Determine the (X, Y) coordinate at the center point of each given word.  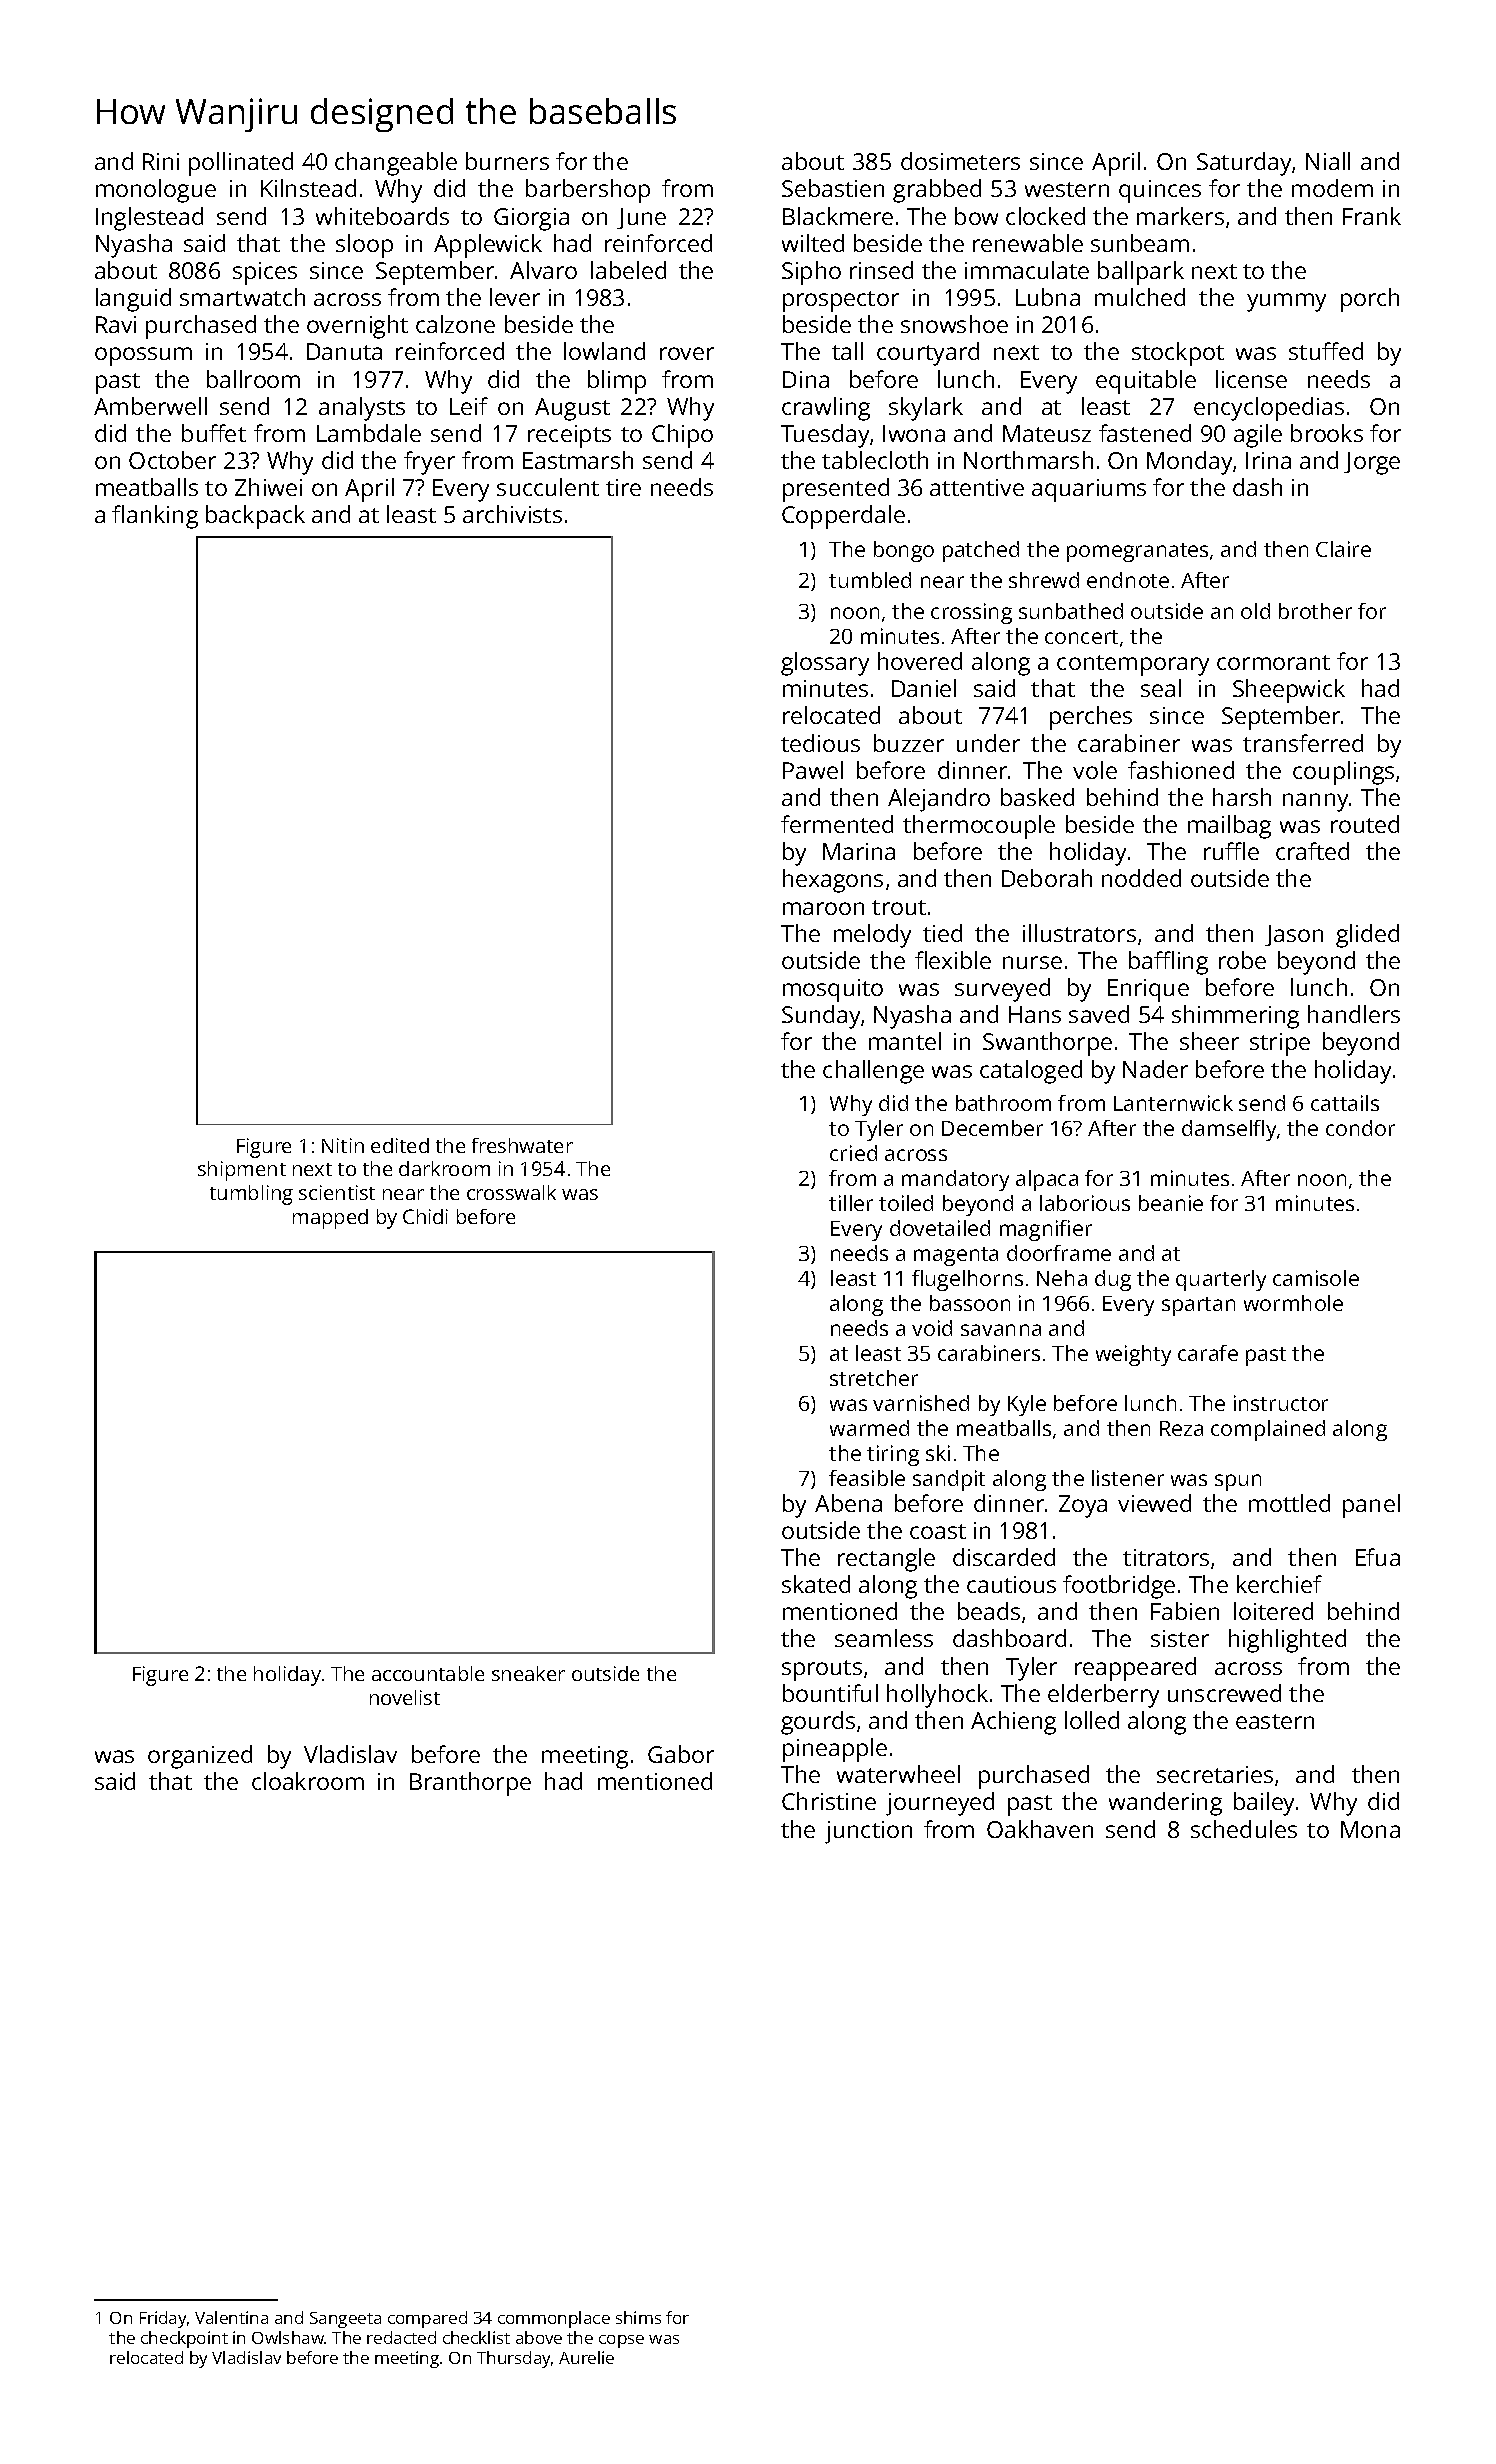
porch (1370, 300)
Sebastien (833, 188)
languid (133, 300)
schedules (1244, 1829)
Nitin (343, 1145)
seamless (884, 1638)
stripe (1280, 1044)
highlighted (1287, 1641)
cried (853, 1153)
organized (200, 1757)
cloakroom (308, 1781)
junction (868, 1832)
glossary (825, 664)
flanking (155, 517)
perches (1091, 718)
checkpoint (184, 2339)
